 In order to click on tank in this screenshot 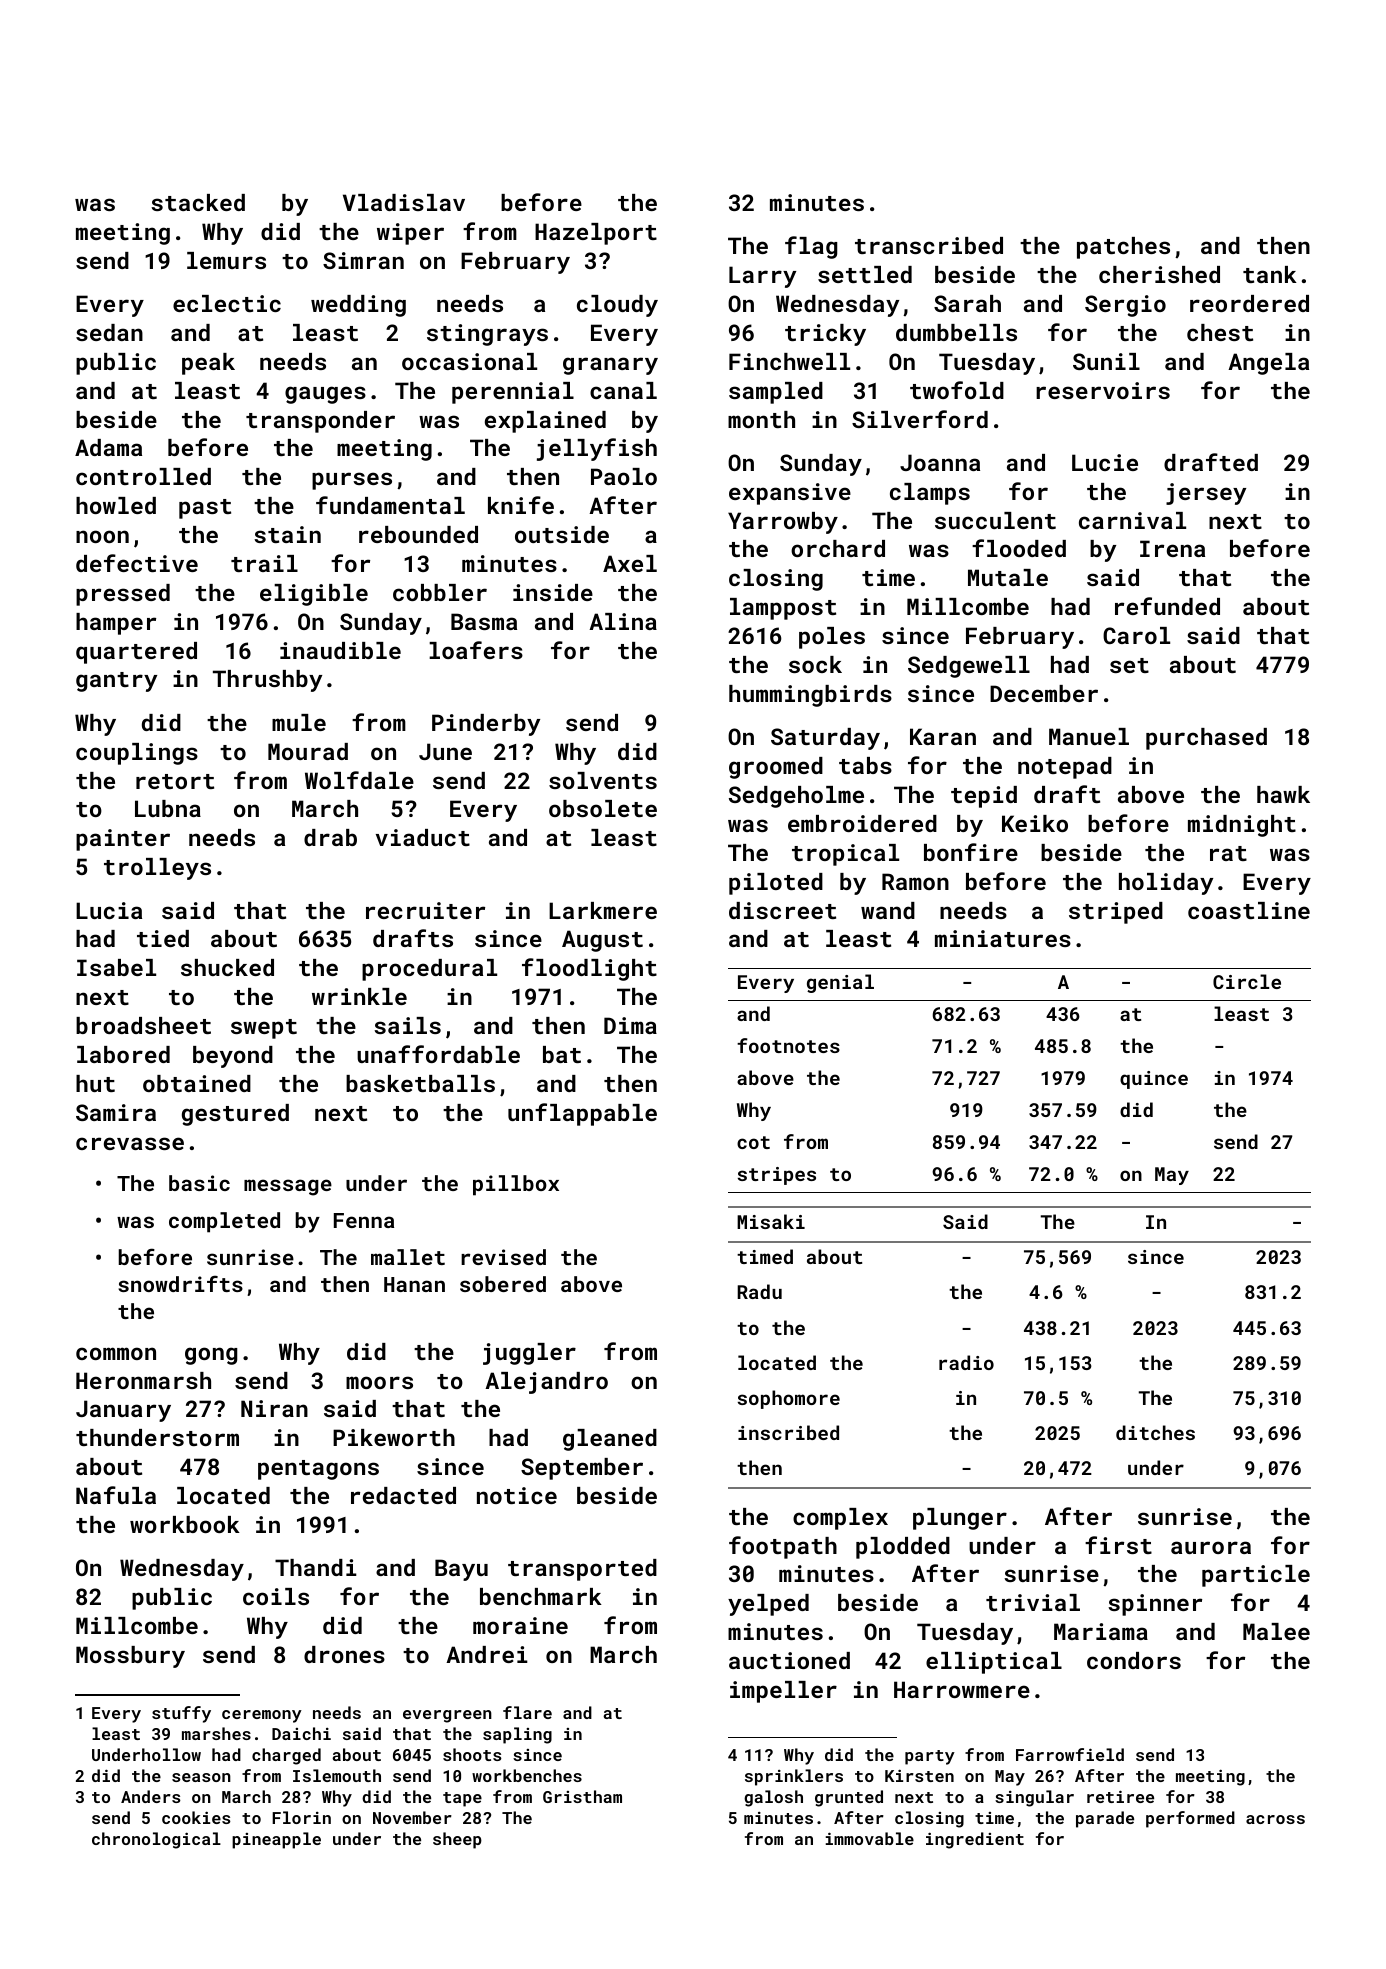, I will do `click(1270, 274)`.
